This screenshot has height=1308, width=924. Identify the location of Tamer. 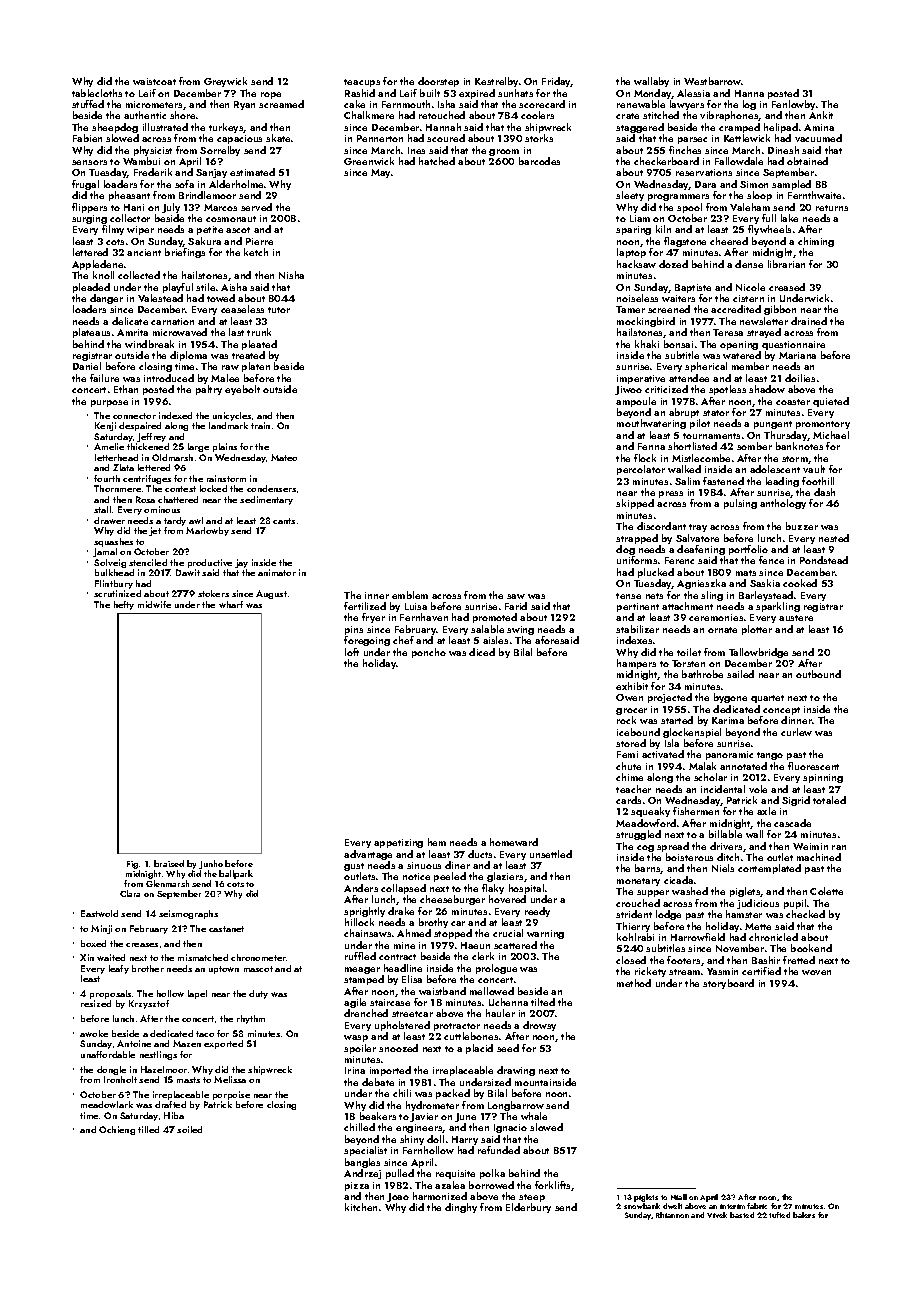
(630, 309).
